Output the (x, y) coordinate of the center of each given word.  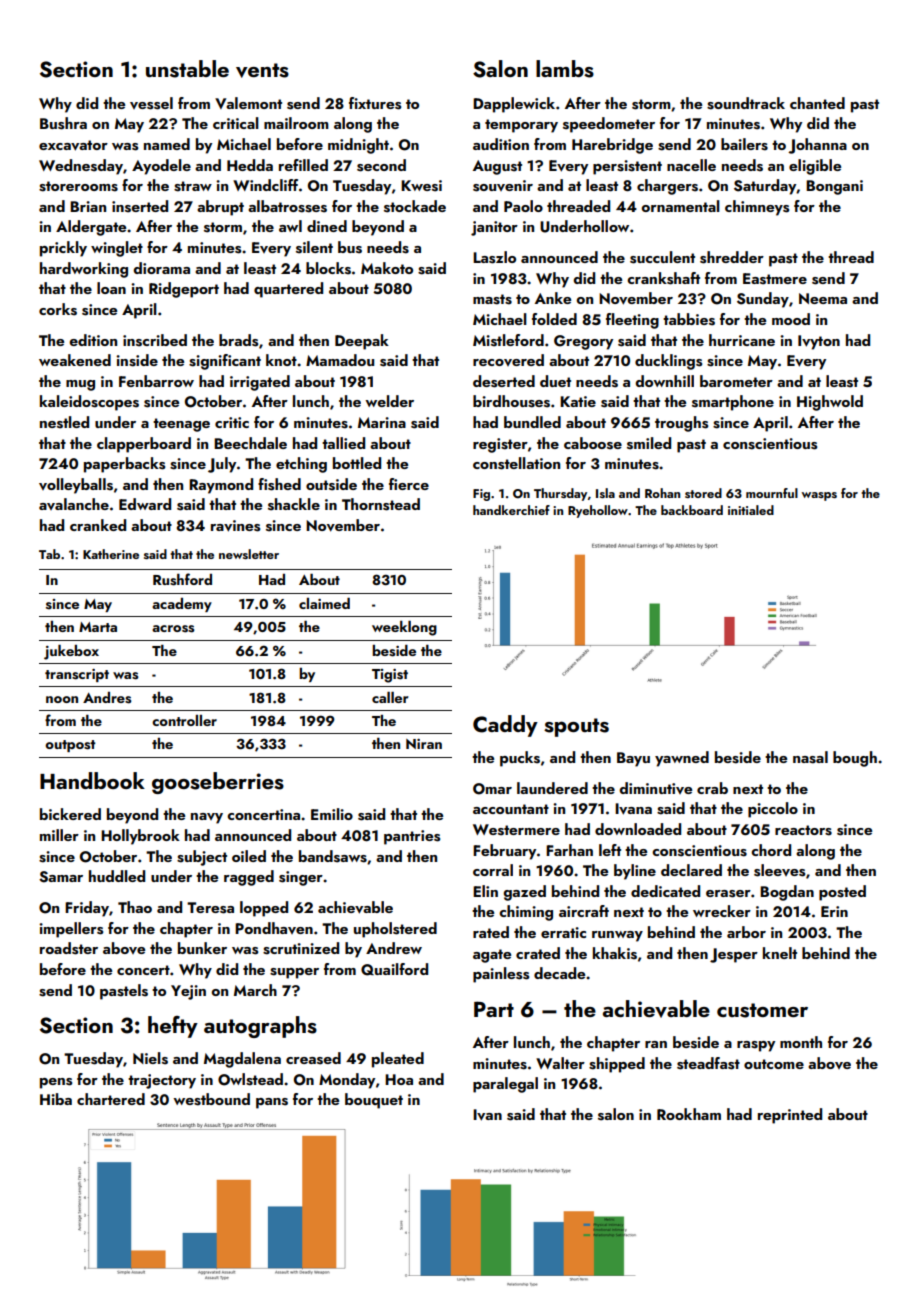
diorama (161, 268)
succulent (662, 257)
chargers (667, 187)
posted (842, 893)
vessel (151, 103)
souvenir (503, 186)
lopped (264, 909)
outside (331, 484)
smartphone (733, 403)
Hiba (56, 1099)
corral (493, 870)
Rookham (689, 1114)
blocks (328, 268)
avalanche (74, 504)
